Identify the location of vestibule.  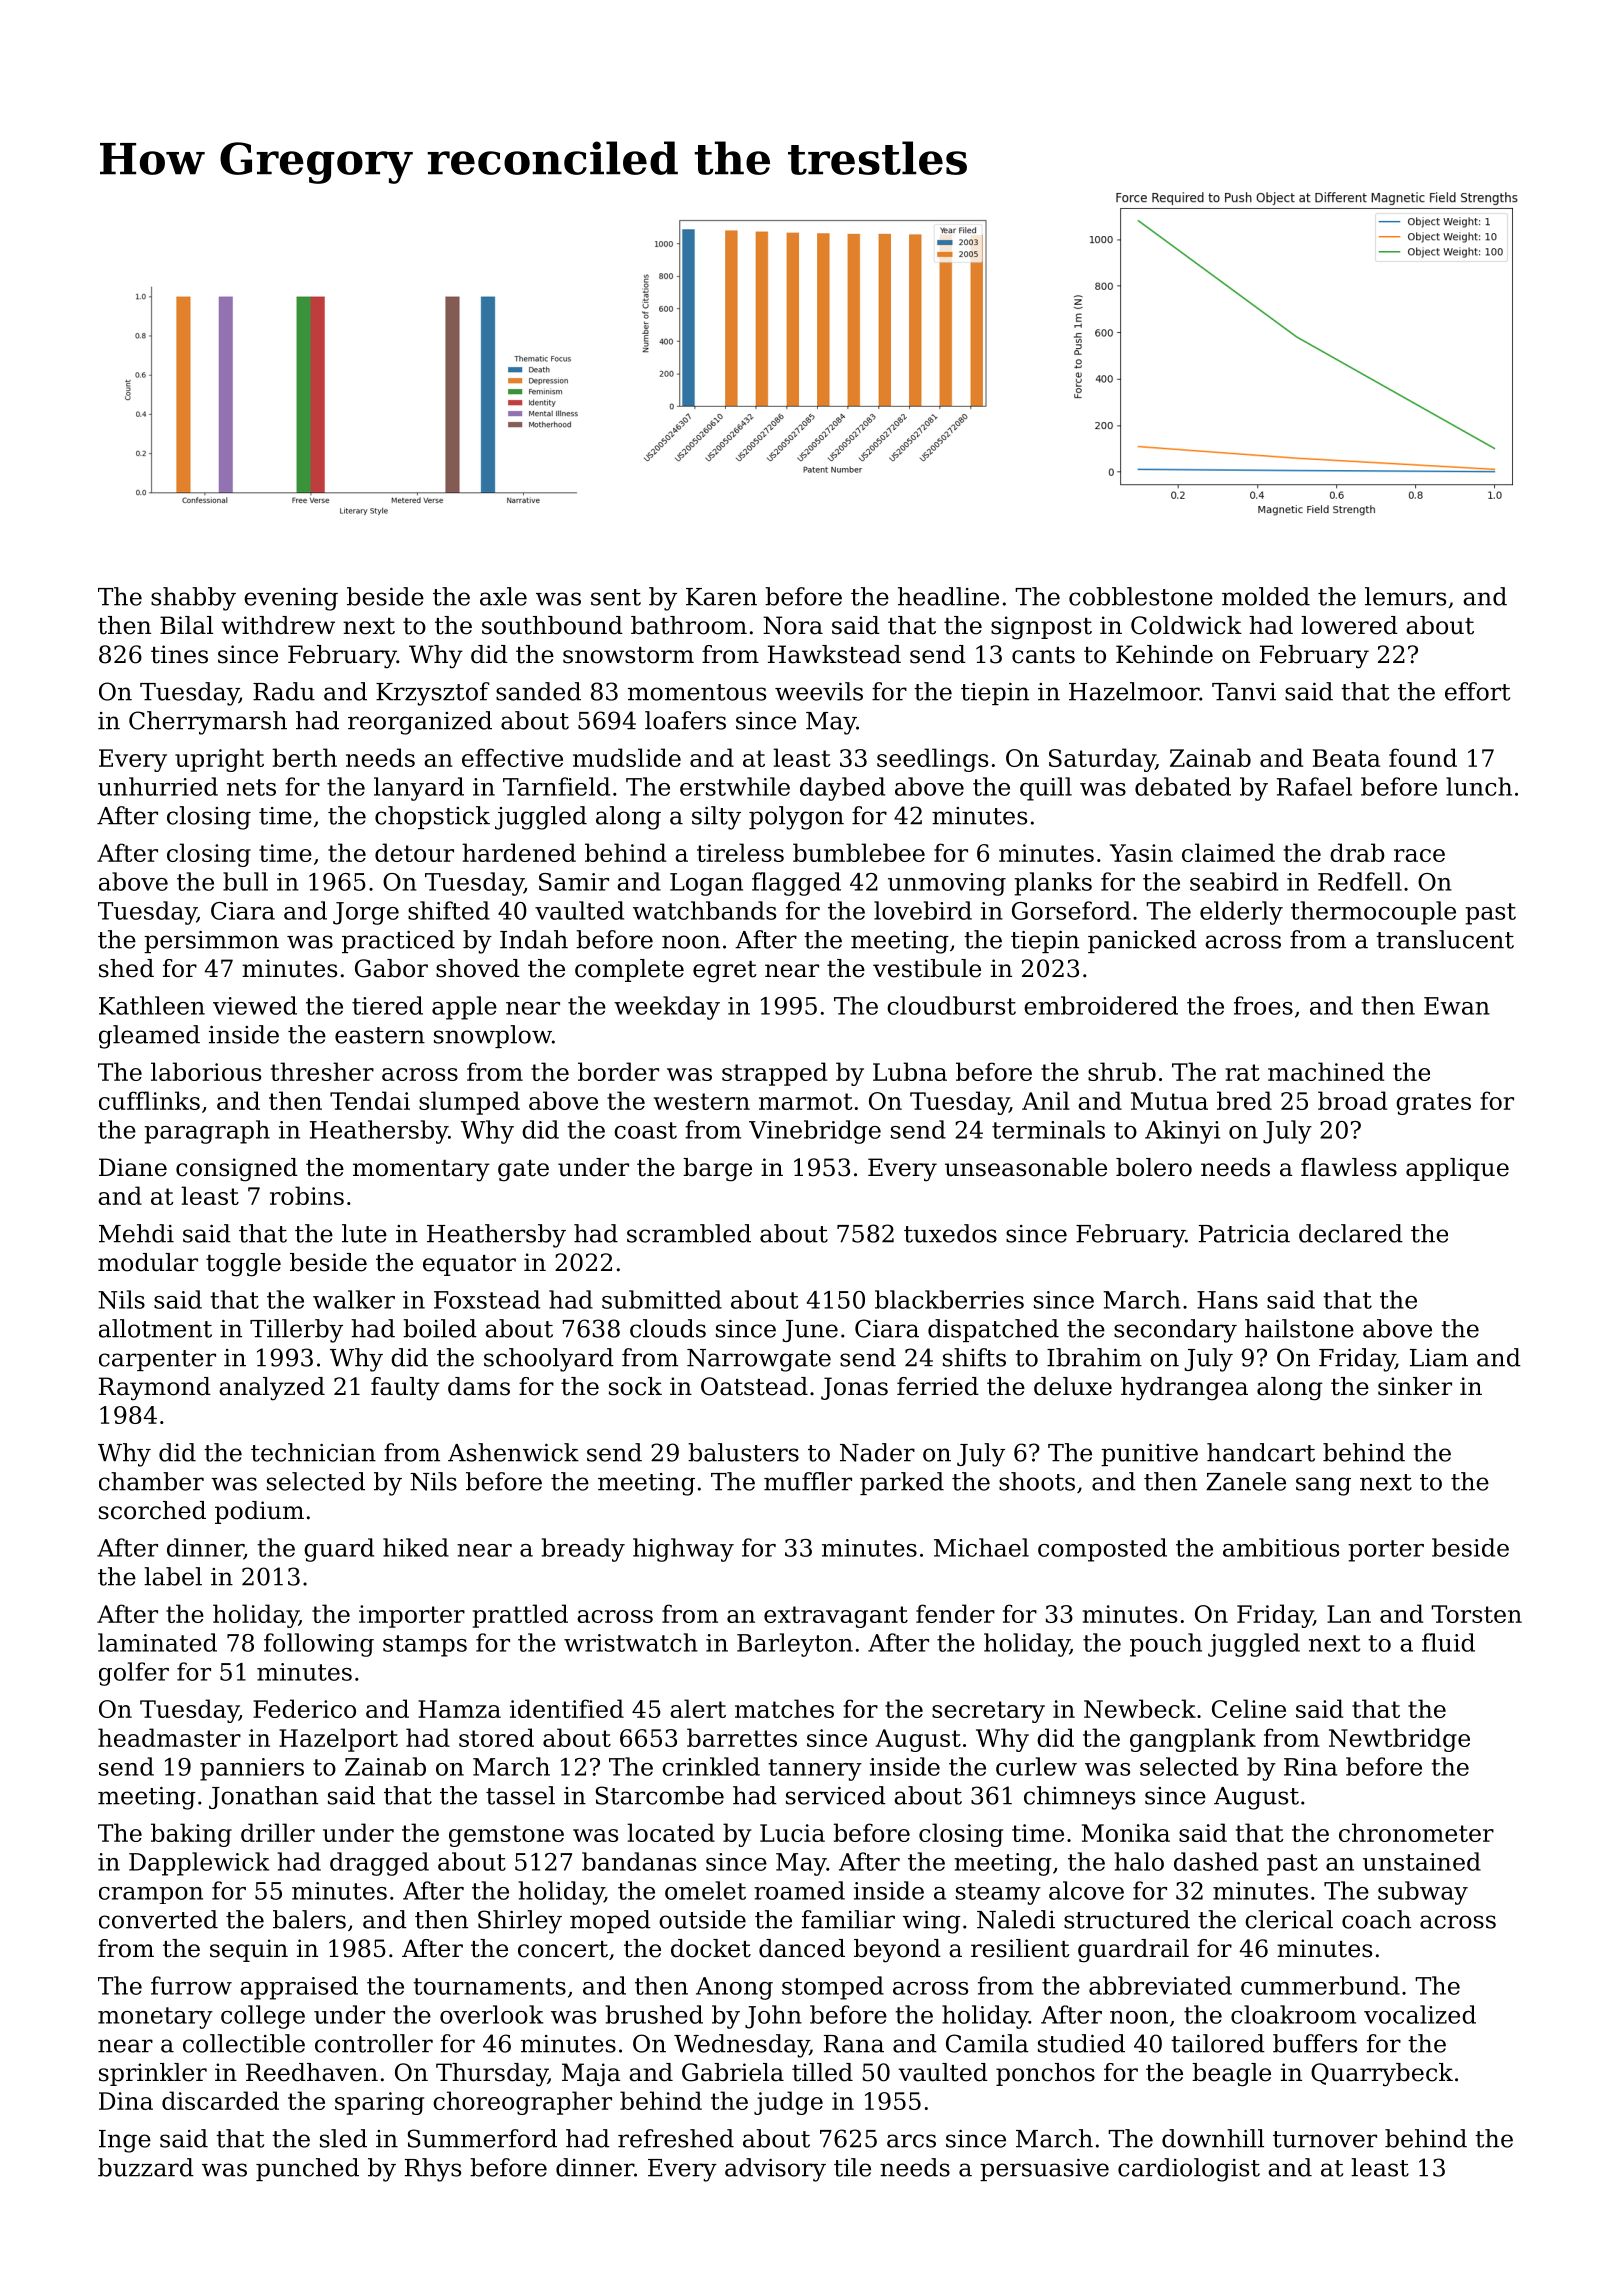
(927, 968).
